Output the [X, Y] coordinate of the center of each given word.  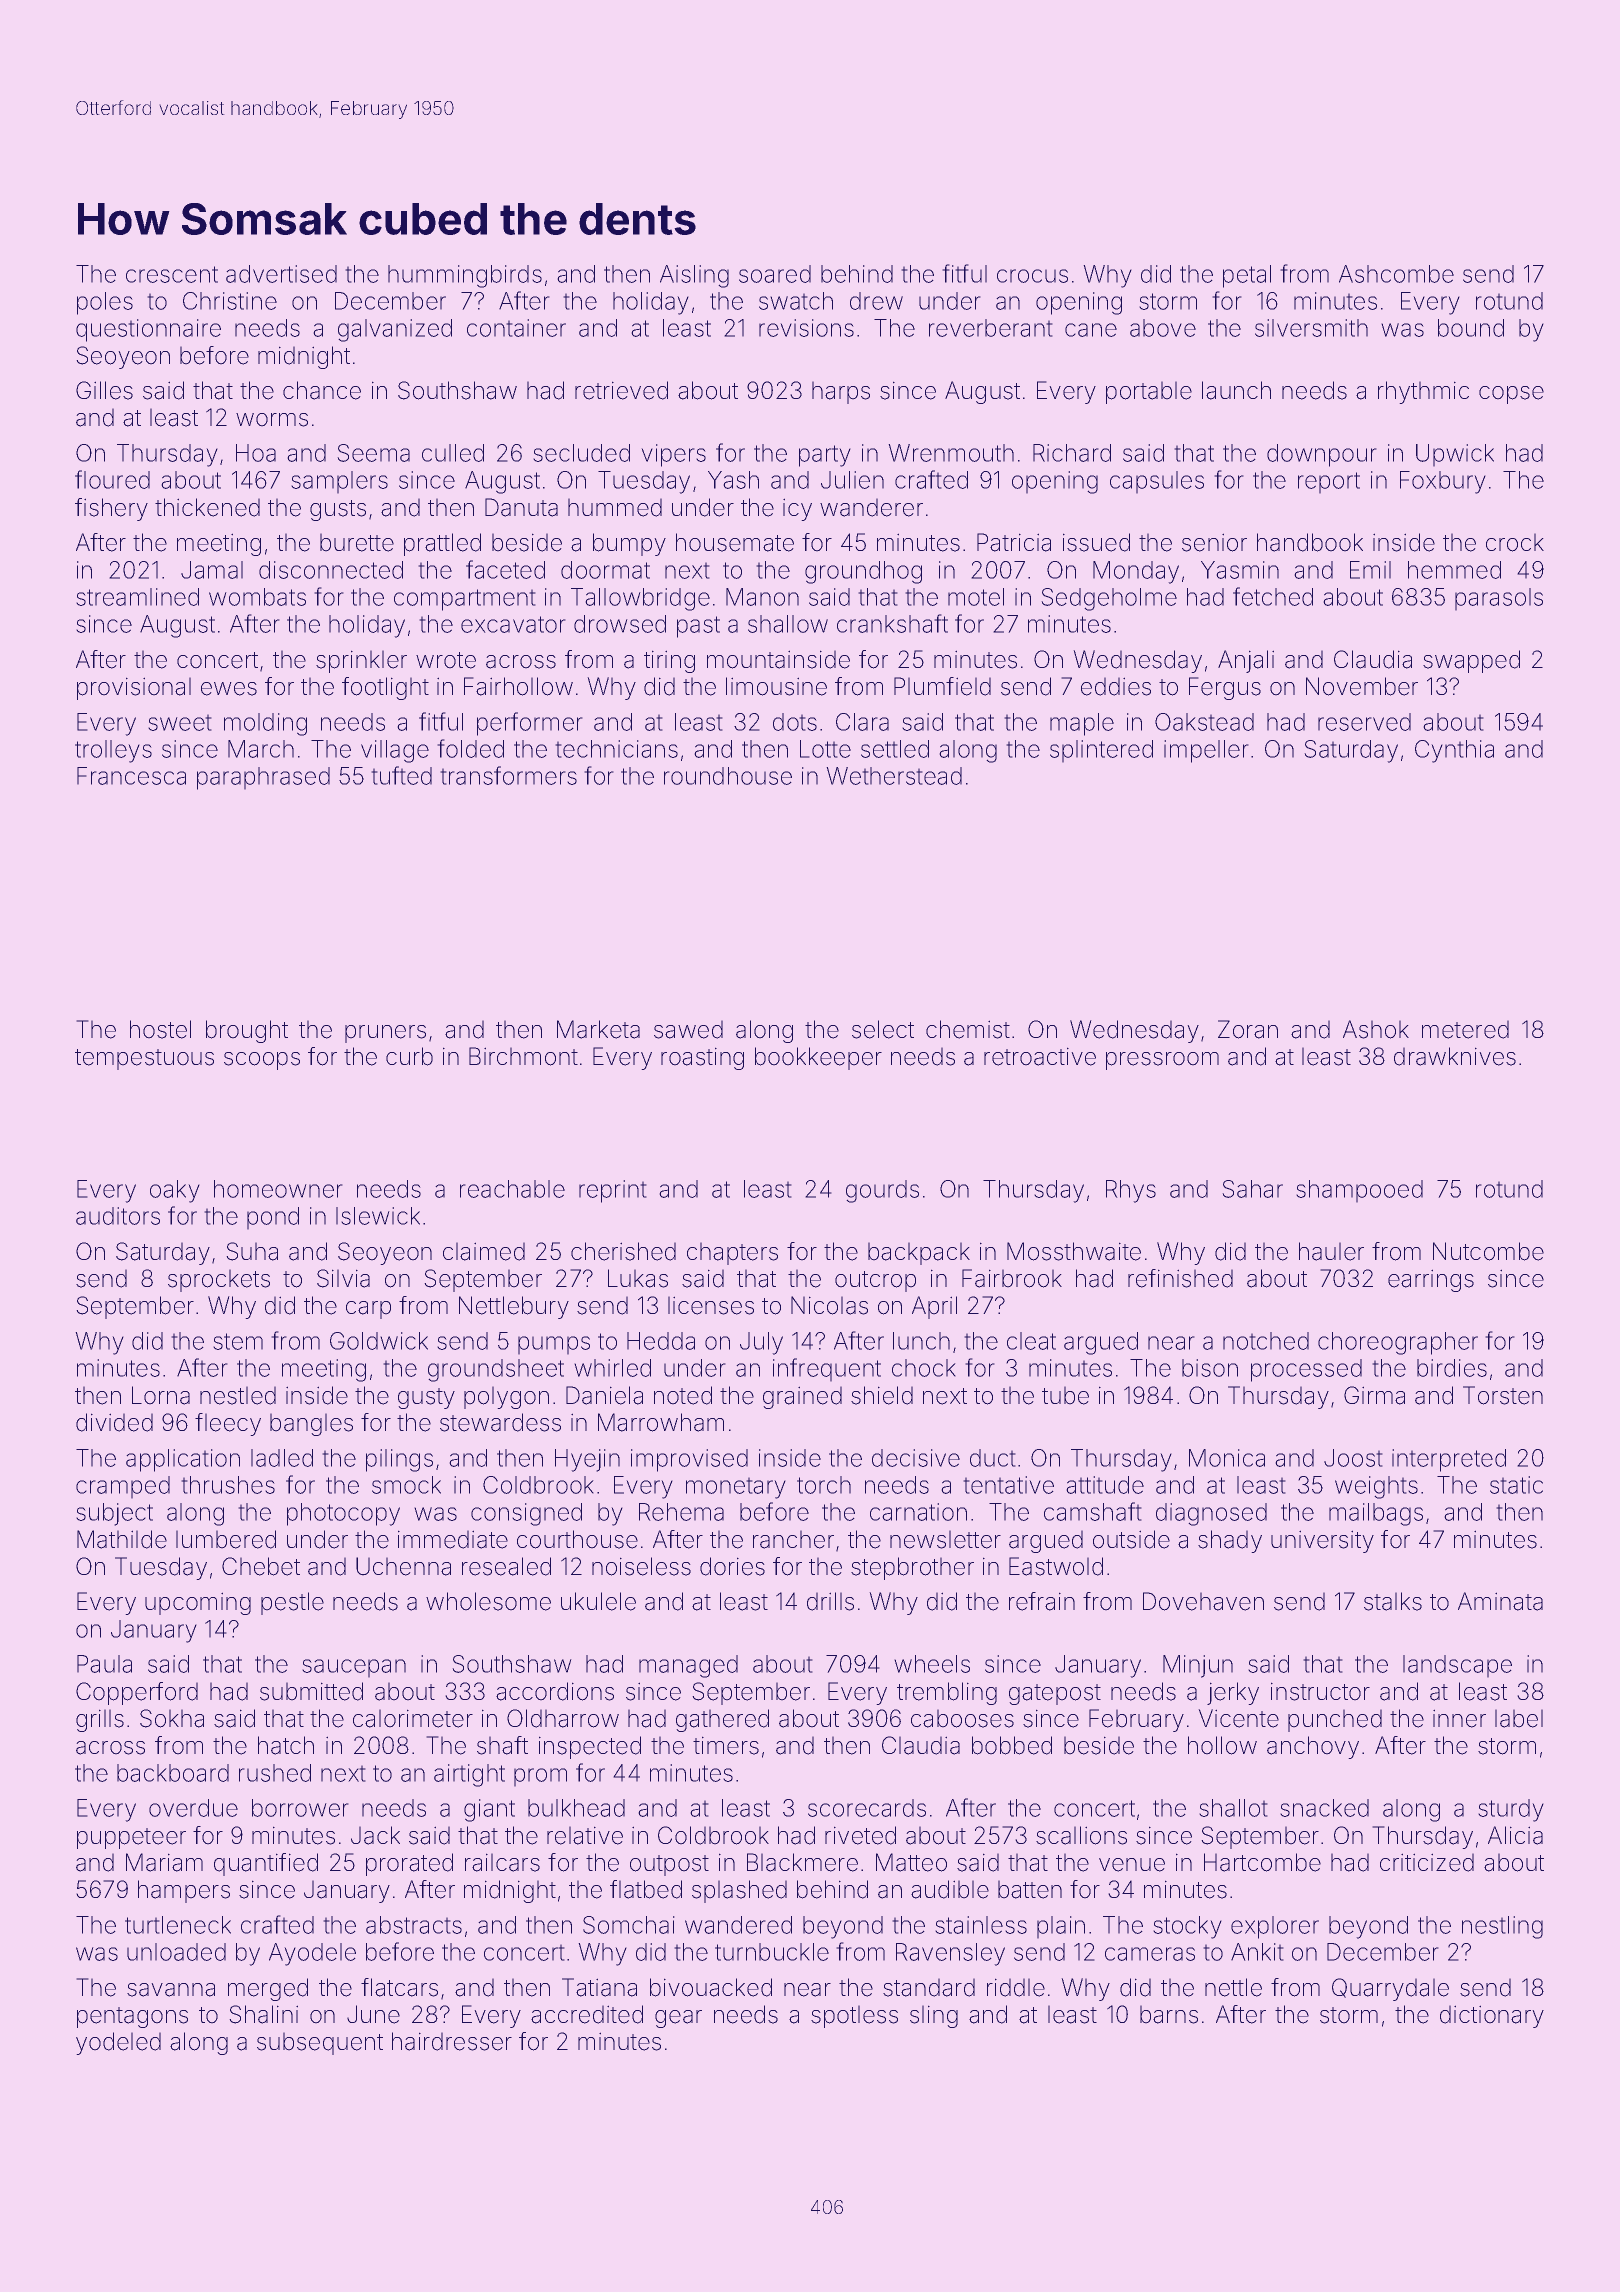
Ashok [1376, 1029]
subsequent [320, 2044]
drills [830, 1601]
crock [1515, 543]
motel [976, 597]
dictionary [1492, 2017]
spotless [854, 2017]
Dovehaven [1203, 1601]
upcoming [198, 1604]
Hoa [256, 453]
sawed [688, 1030]
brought [247, 1031]
